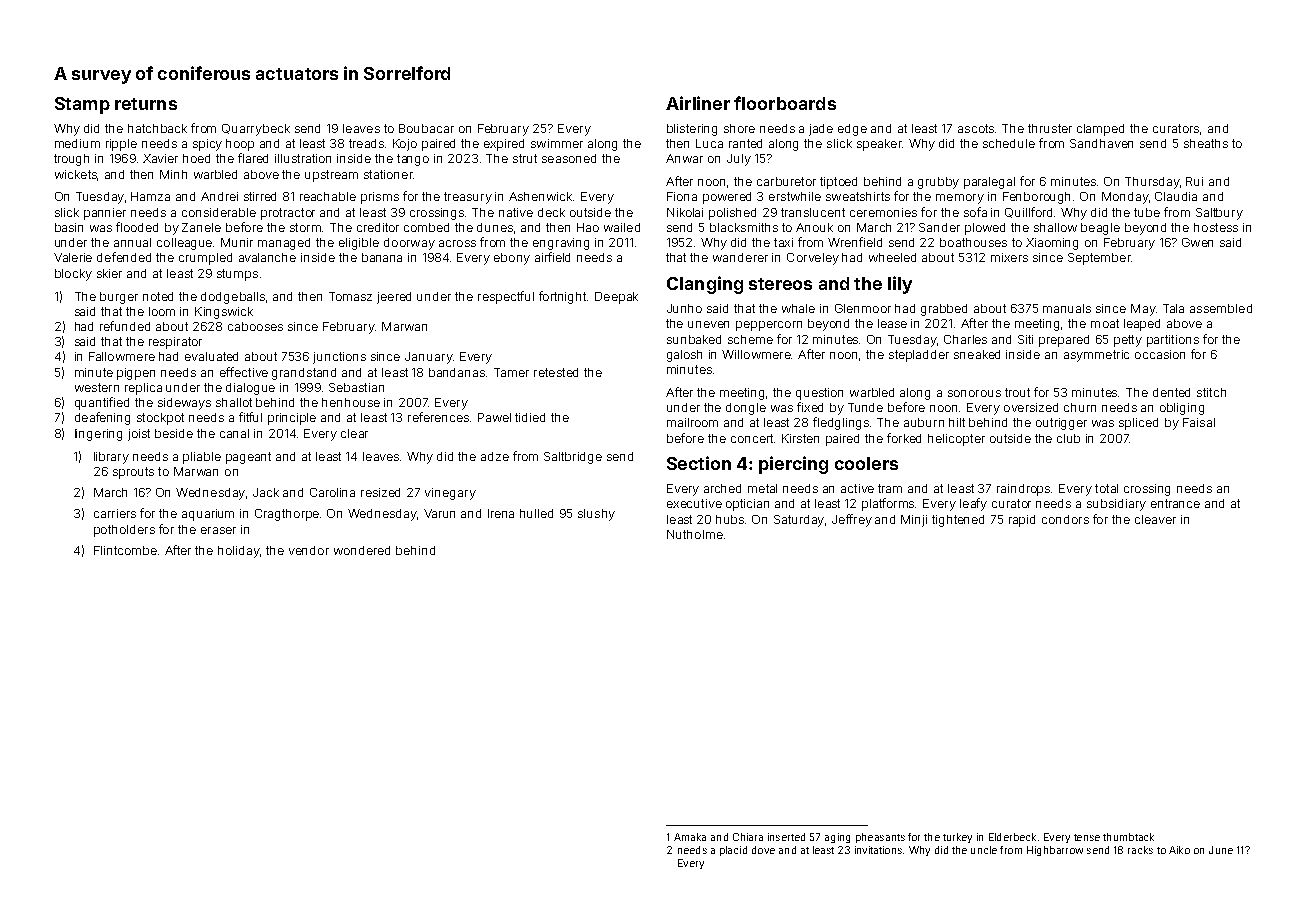 The width and height of the document is (1308, 924). What do you see at coordinates (733, 851) in the document?
I see `placid` at bounding box center [733, 851].
